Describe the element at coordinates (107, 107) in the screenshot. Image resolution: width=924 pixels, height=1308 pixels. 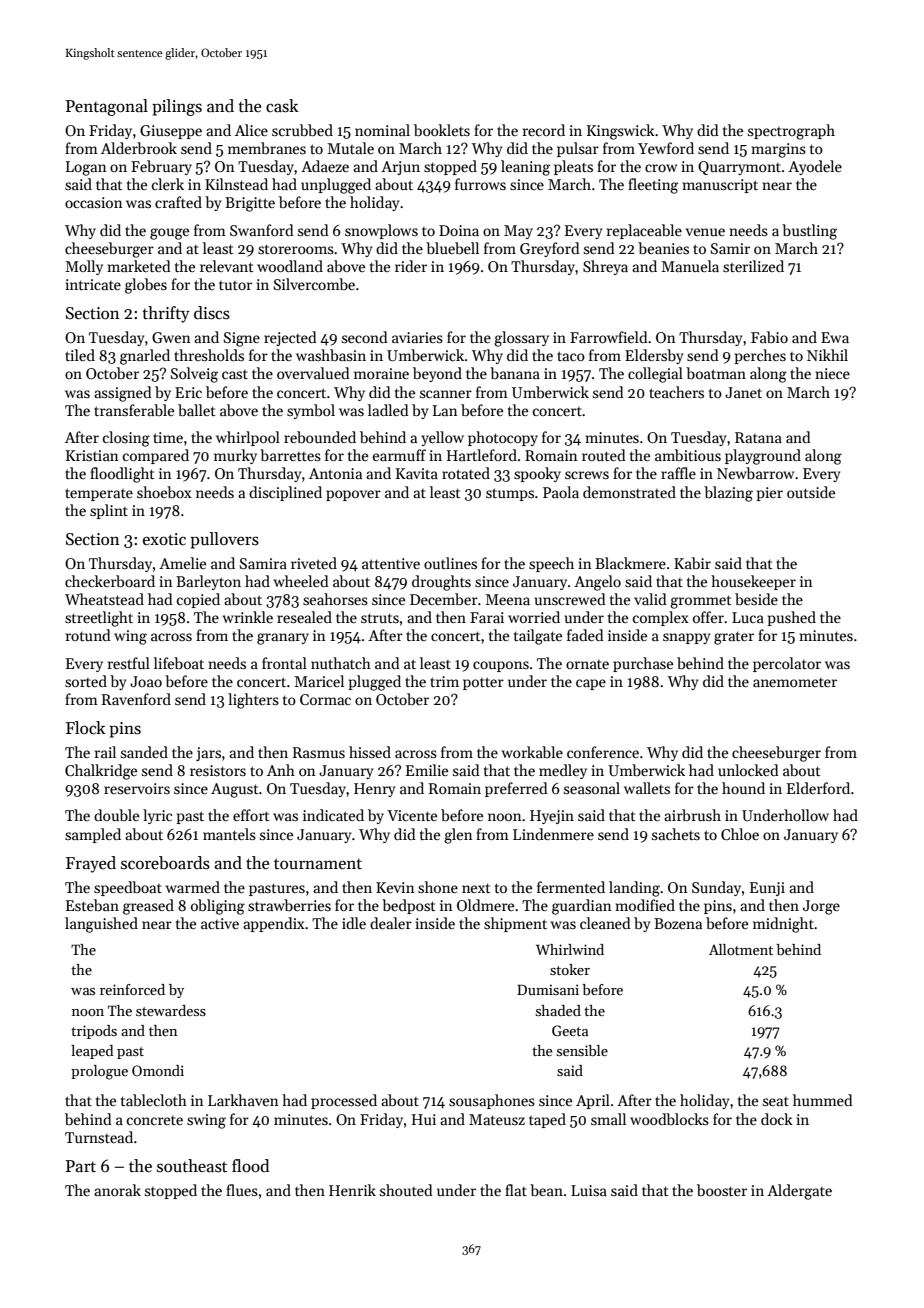
I see `Pentagonal` at that location.
